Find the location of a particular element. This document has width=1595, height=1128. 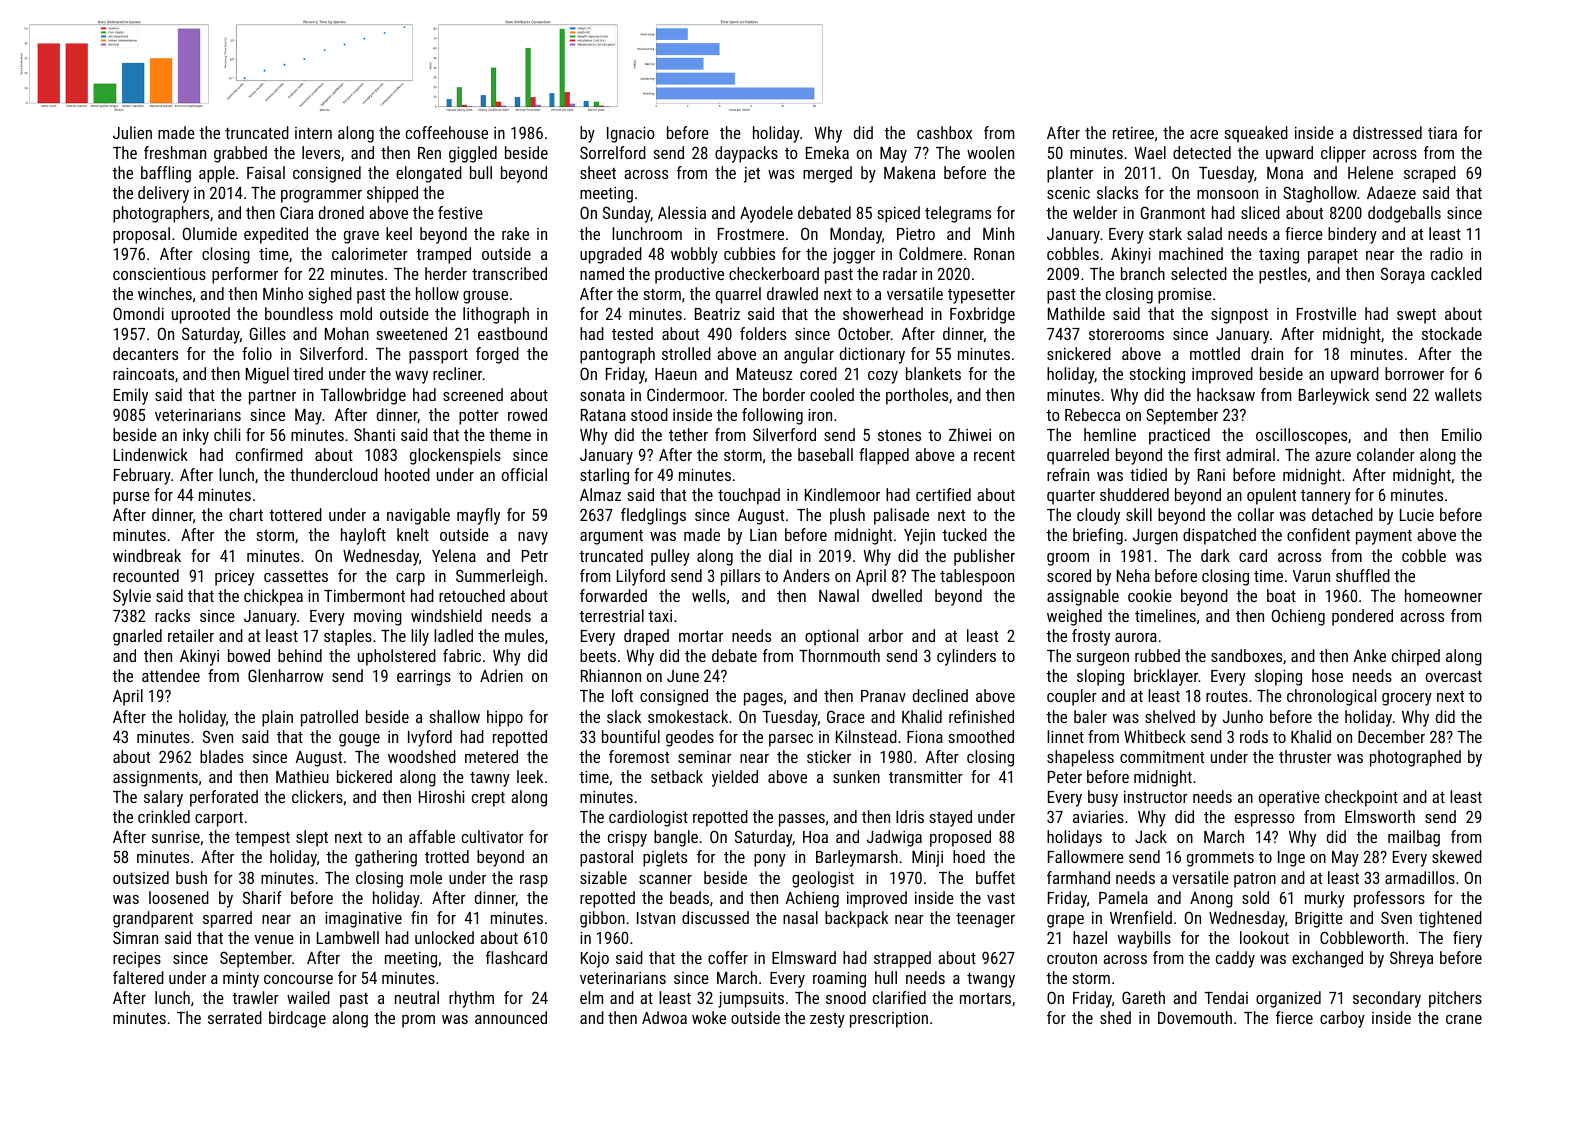

monsoon is located at coordinates (1227, 194).
